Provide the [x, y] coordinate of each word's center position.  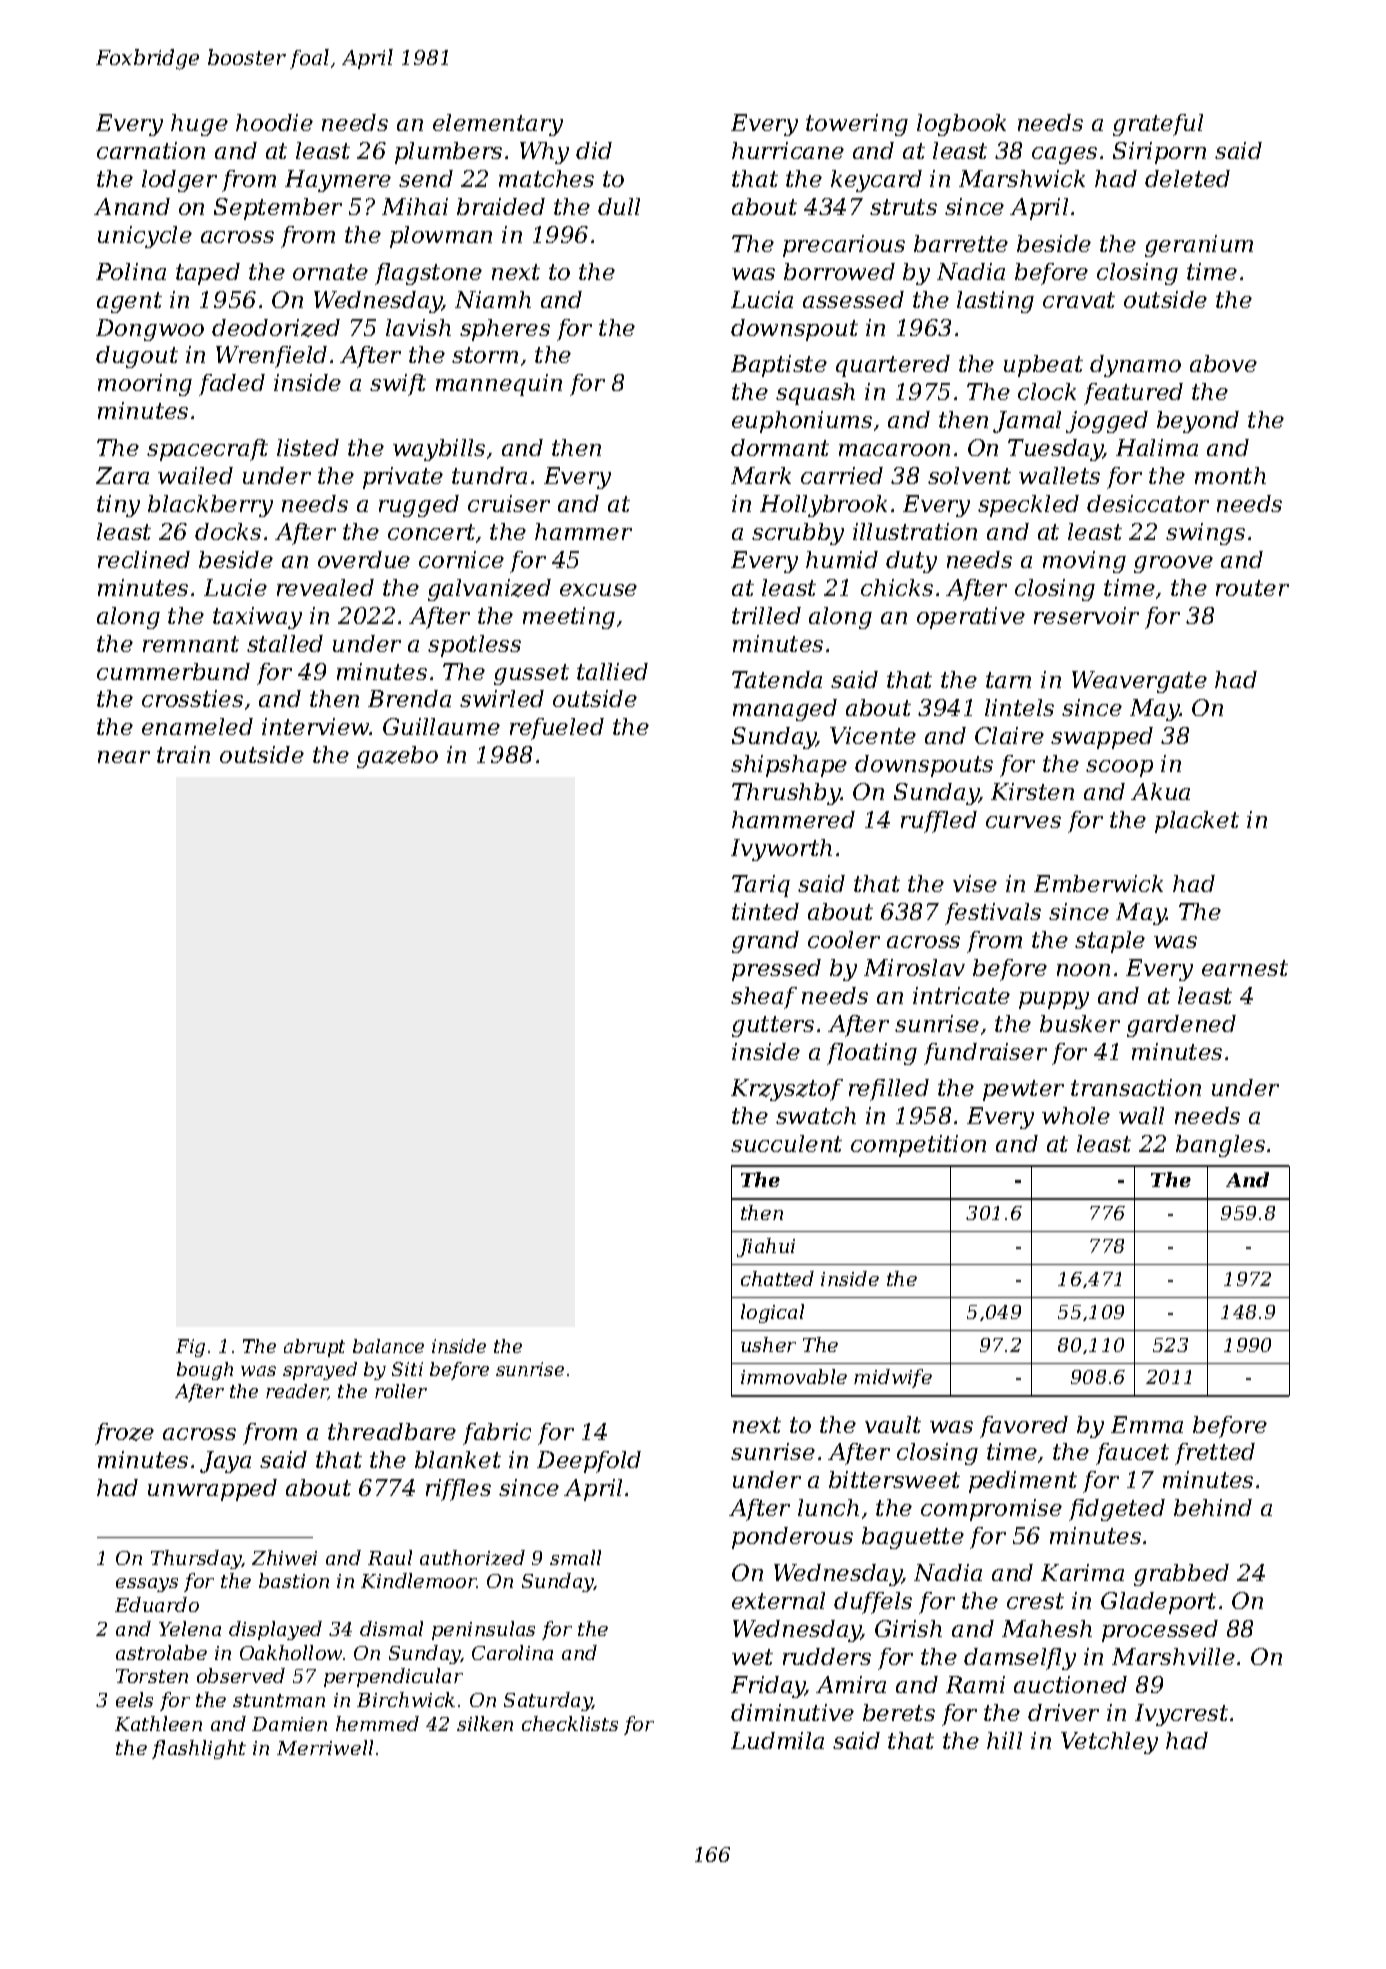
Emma [1147, 1424]
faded [232, 385]
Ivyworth [781, 850]
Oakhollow [291, 1652]
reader [297, 1392]
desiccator [1148, 503]
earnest [1245, 968]
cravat [1079, 300]
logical [772, 1313]
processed [1160, 1631]
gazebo [397, 757]
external [778, 1600]
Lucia [762, 299]
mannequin [499, 385]
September [278, 209]
